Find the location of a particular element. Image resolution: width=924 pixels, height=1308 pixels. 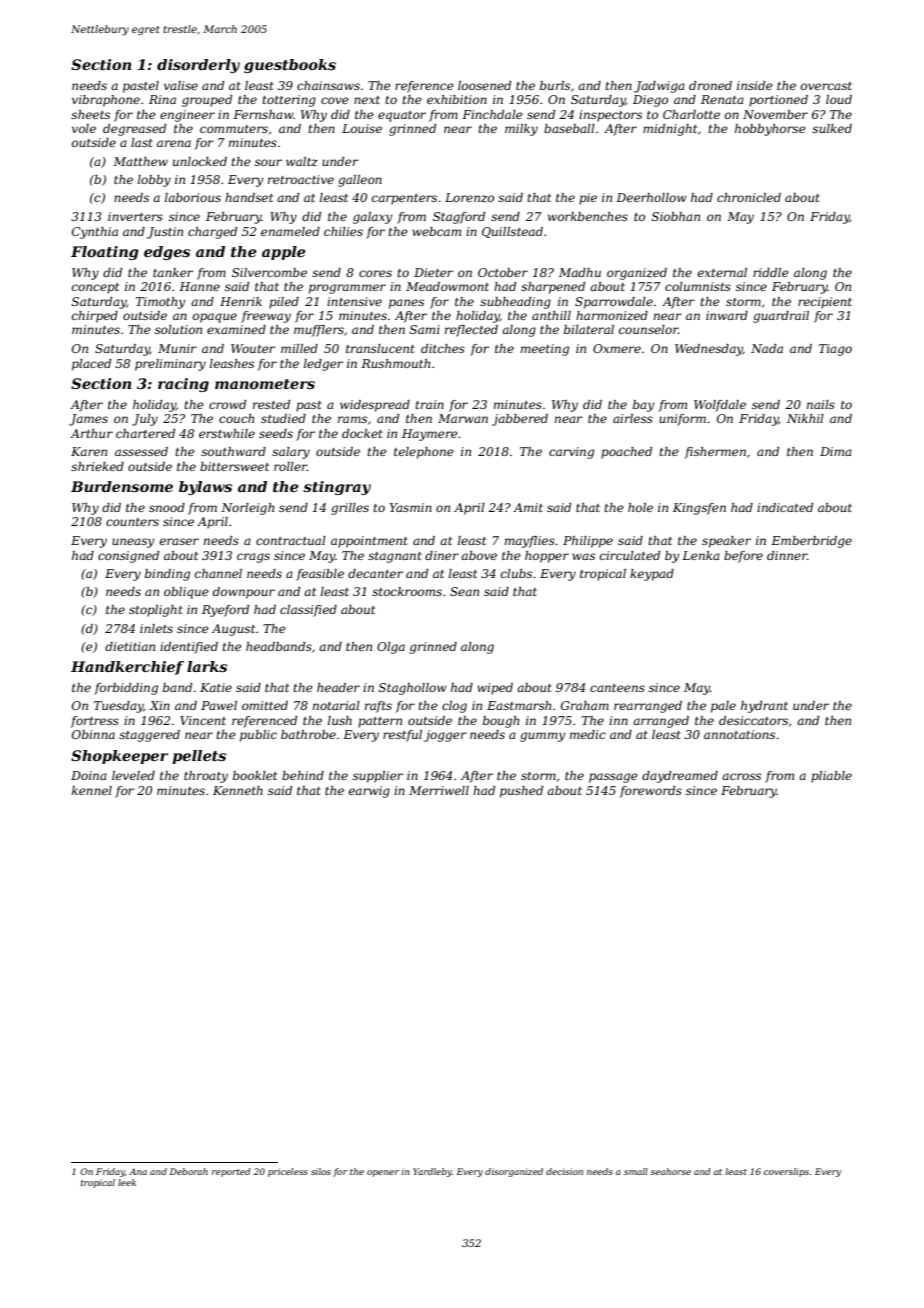

subheading is located at coordinates (515, 303).
